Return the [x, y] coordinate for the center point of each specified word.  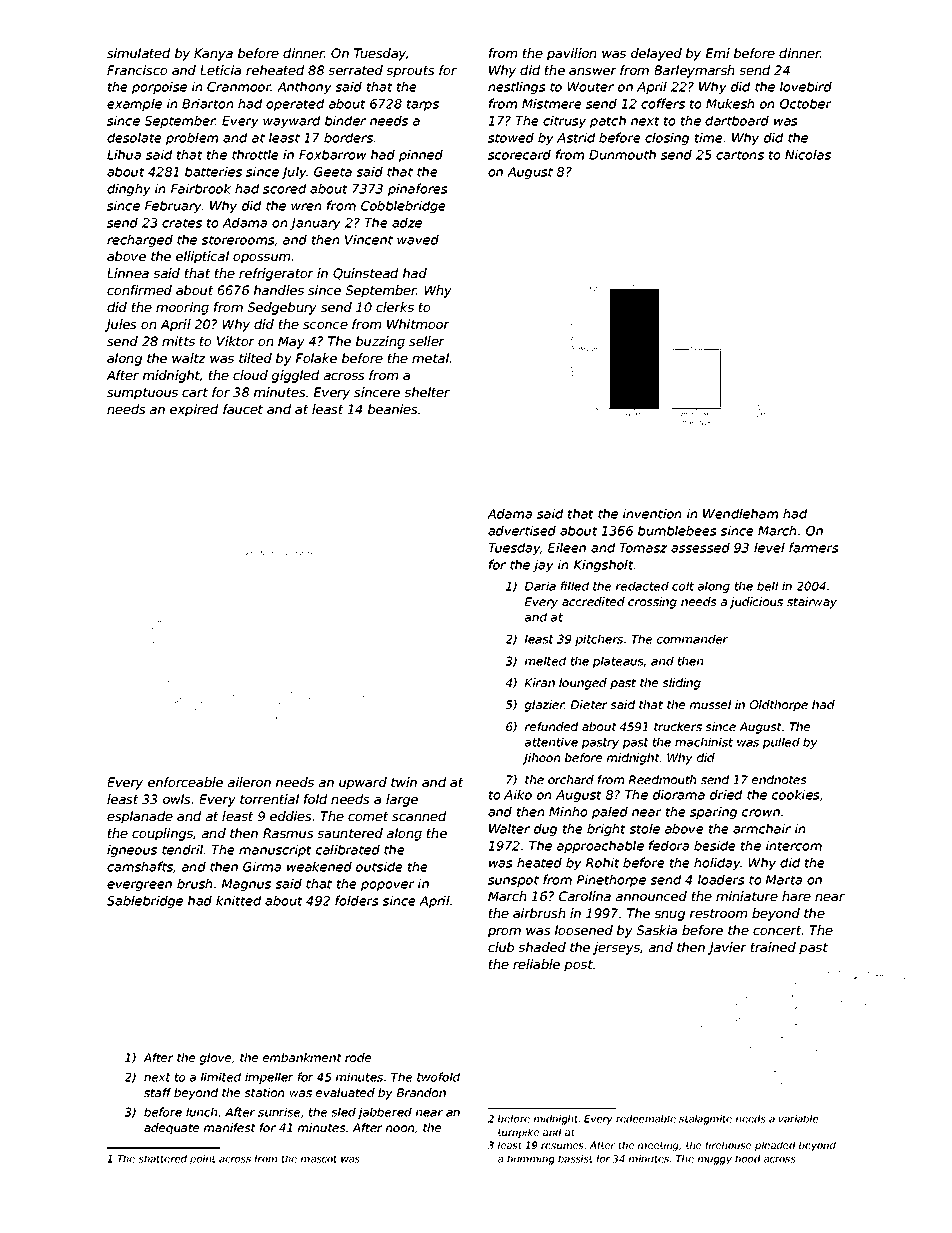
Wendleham [740, 513]
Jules [121, 325]
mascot [319, 1159]
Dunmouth [622, 154]
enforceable [185, 782]
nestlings [517, 87]
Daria [540, 586]
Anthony [304, 87]
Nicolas [808, 154]
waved [418, 239]
